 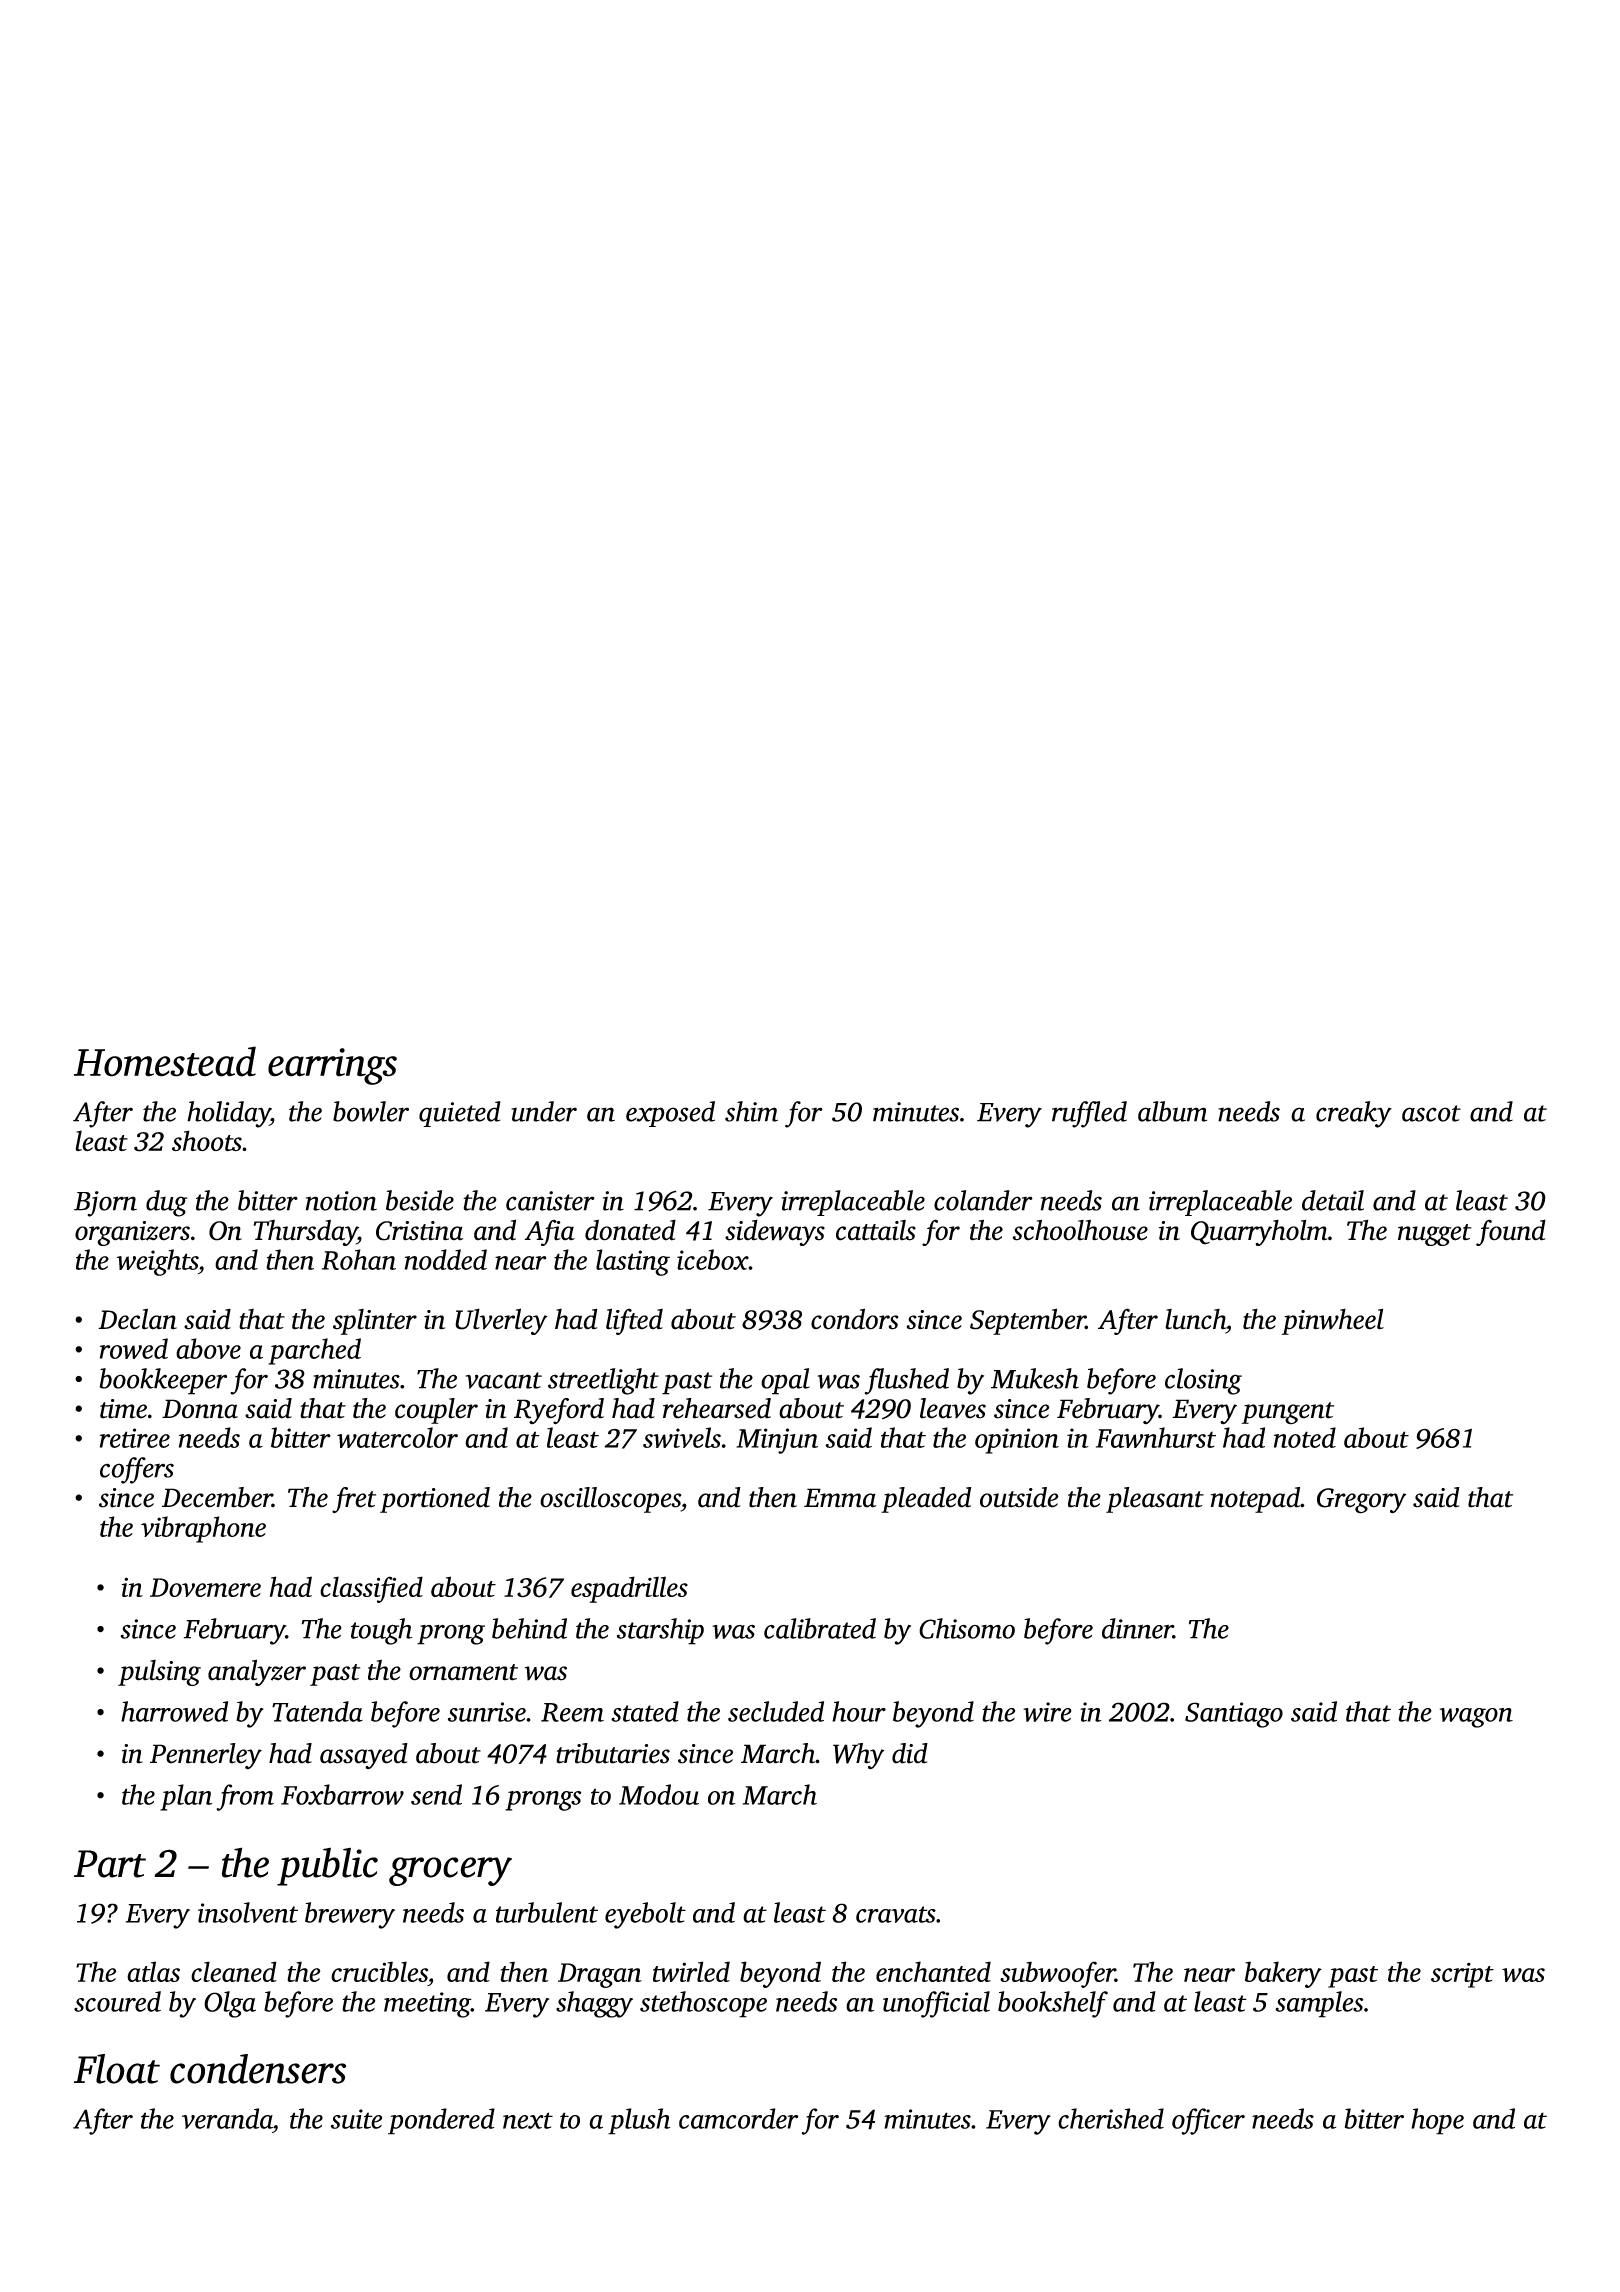 I want to click on exposed, so click(x=670, y=1114).
